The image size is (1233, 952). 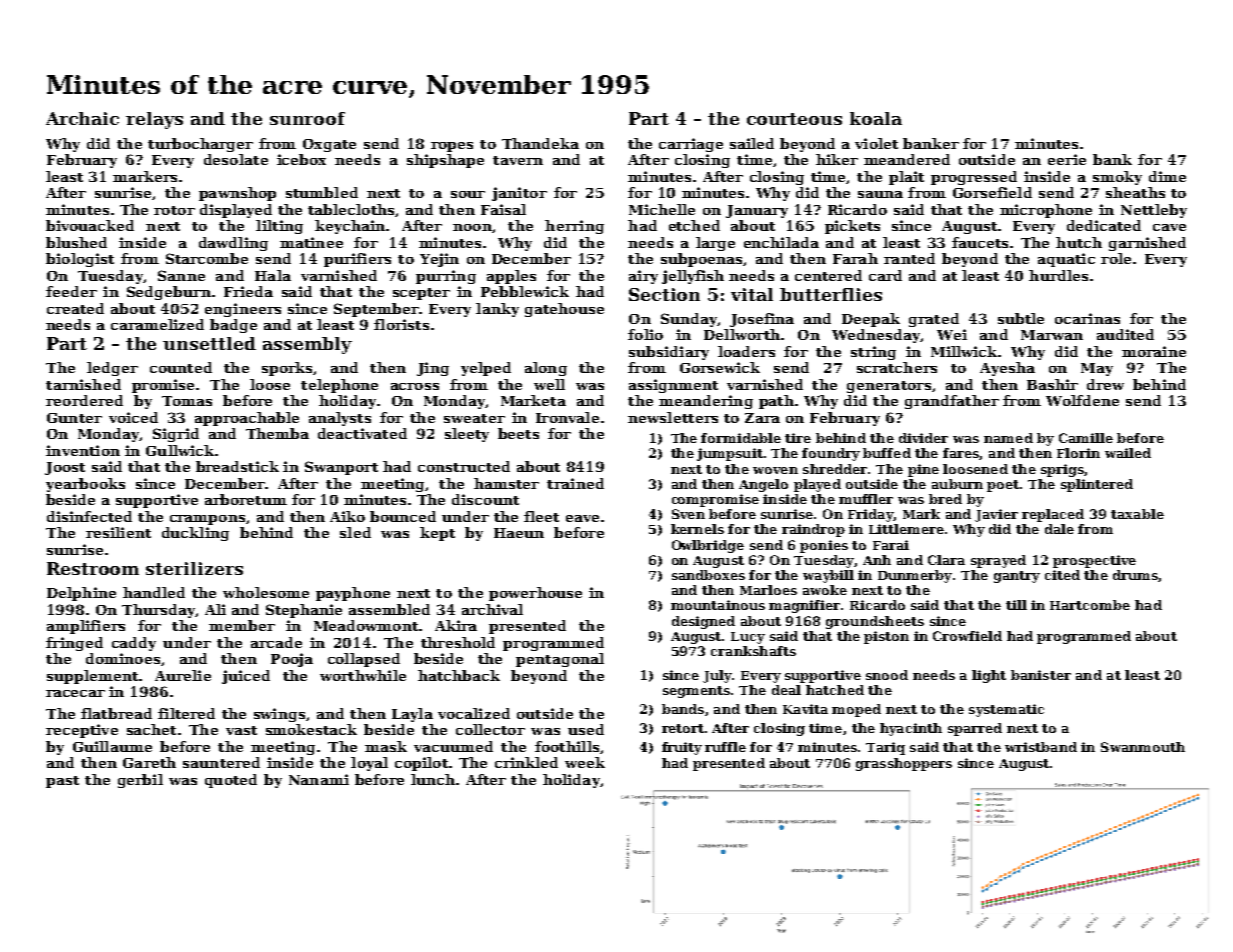 I want to click on grasshoppers, so click(x=904, y=764).
